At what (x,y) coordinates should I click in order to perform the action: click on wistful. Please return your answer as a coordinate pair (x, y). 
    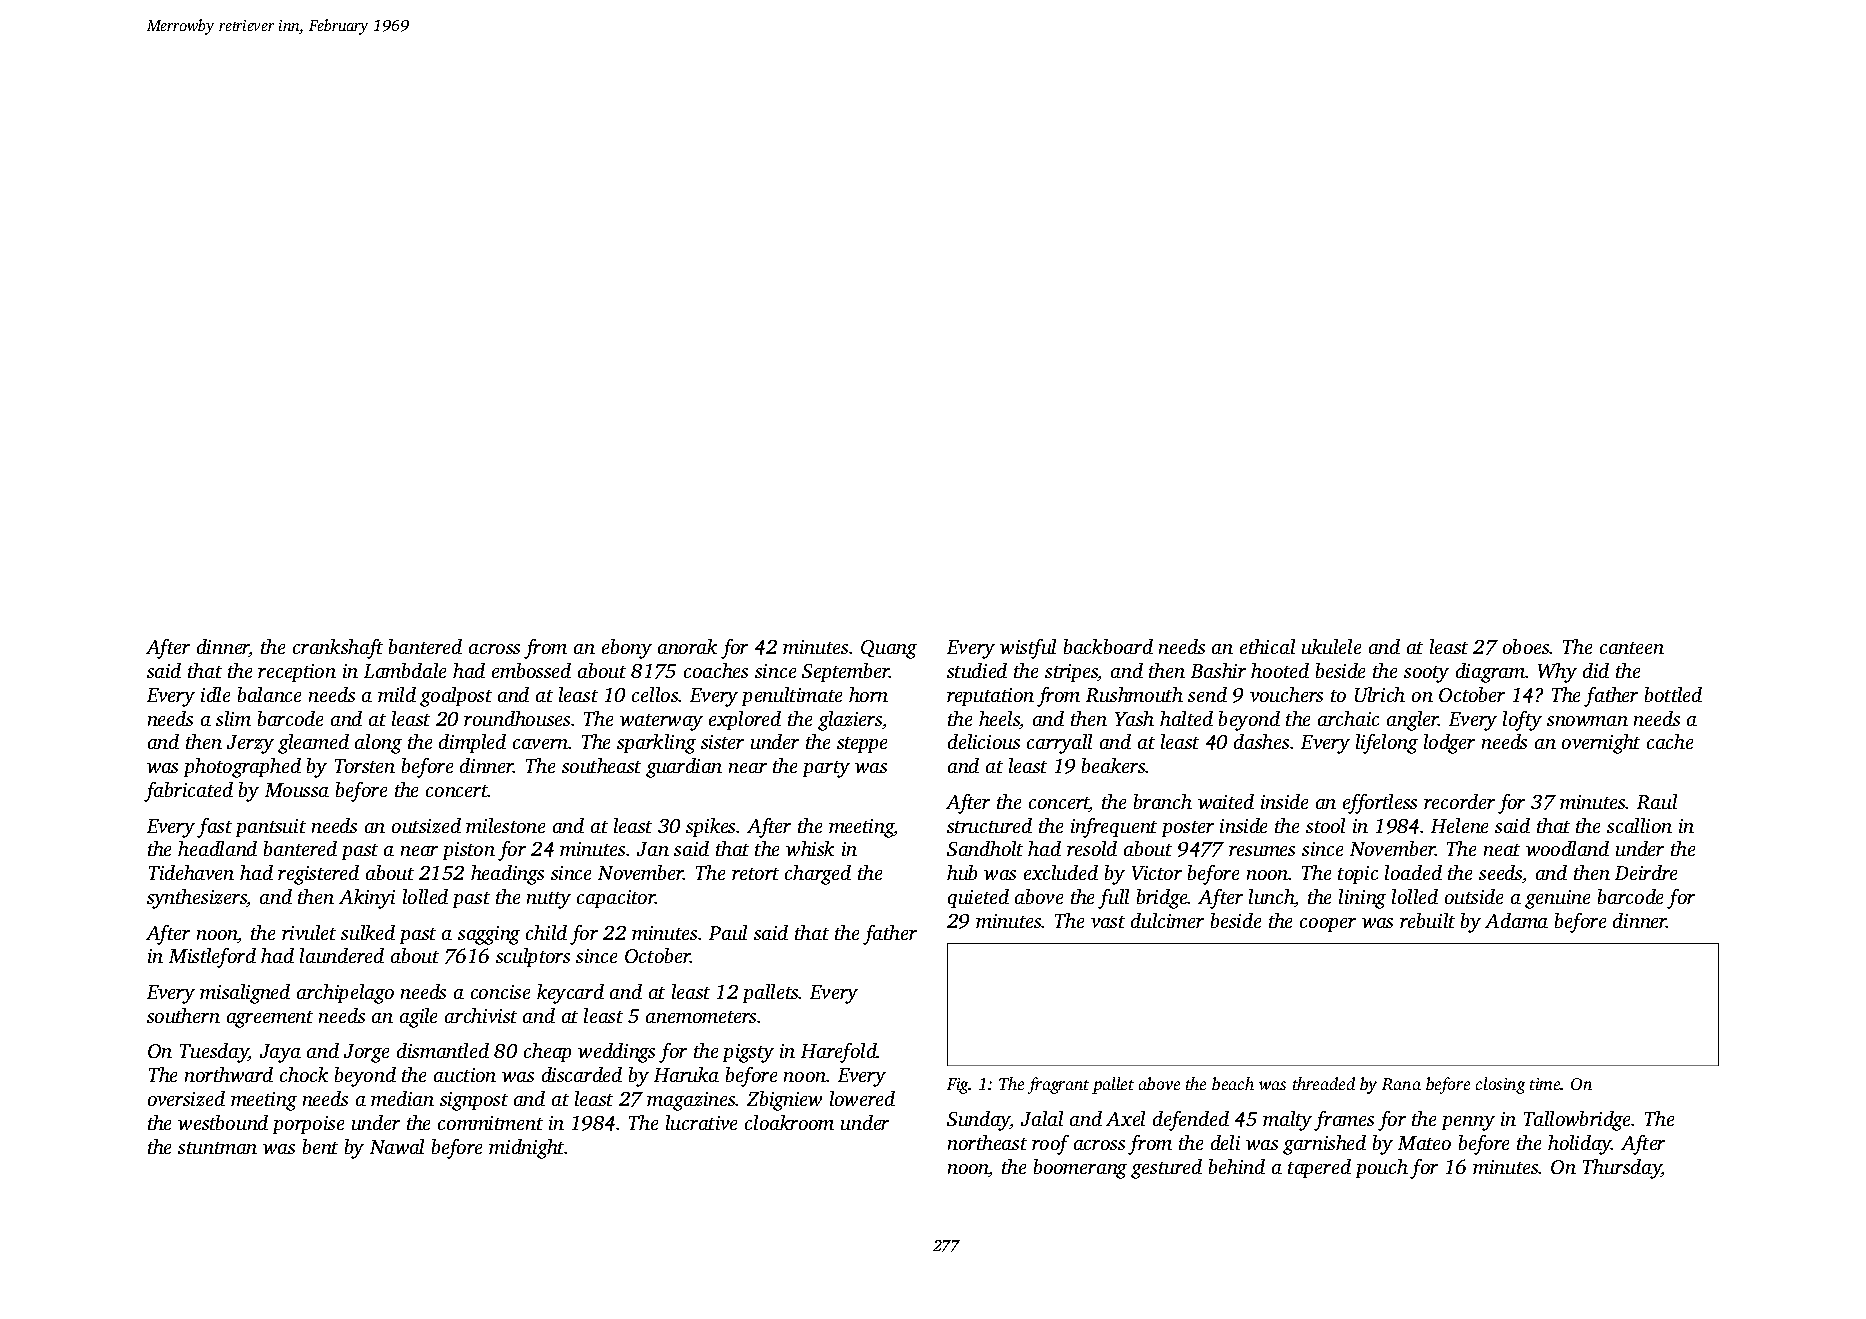
    Looking at the image, I should click on (1028, 649).
